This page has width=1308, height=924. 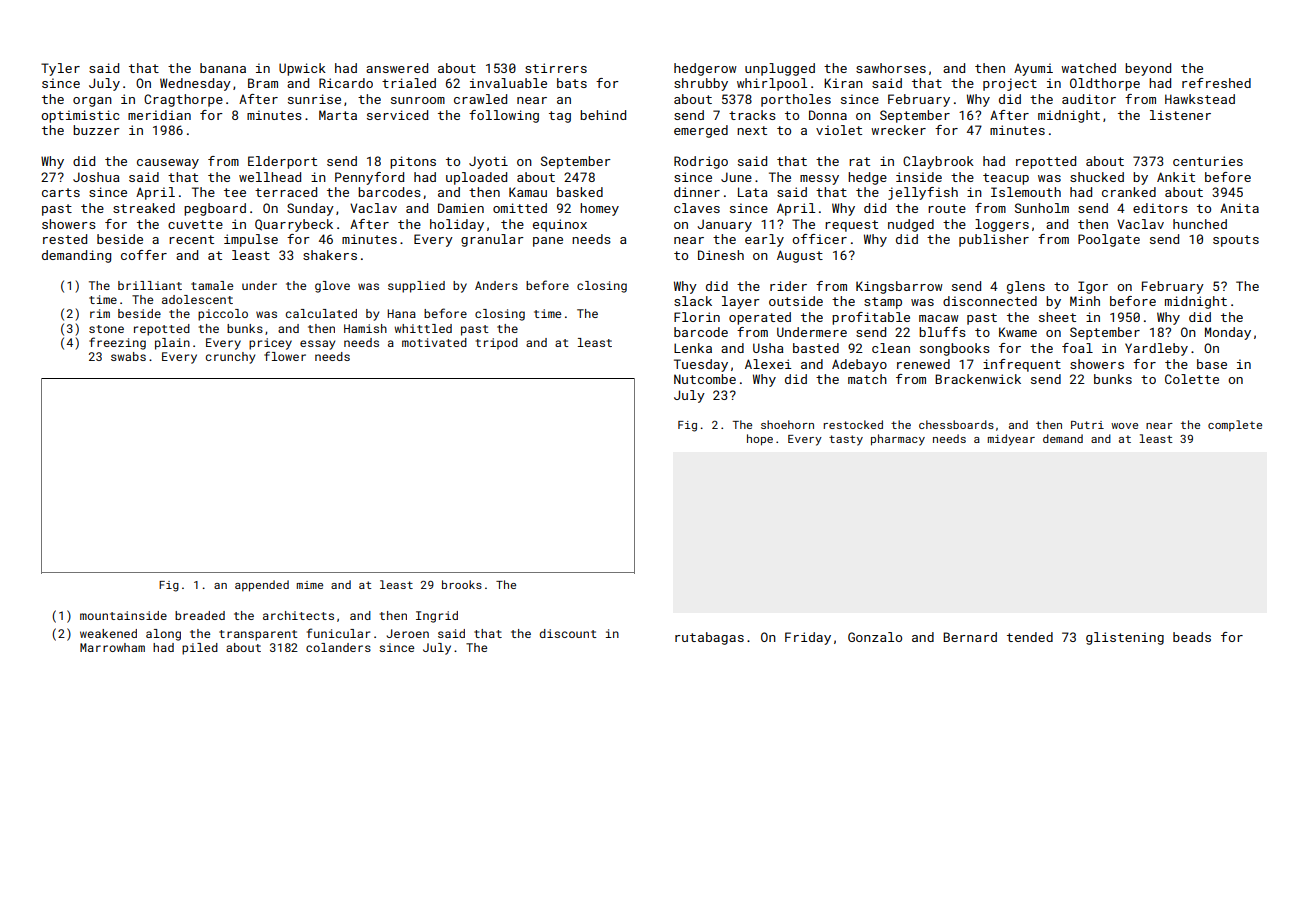 I want to click on complete, so click(x=1235, y=425).
